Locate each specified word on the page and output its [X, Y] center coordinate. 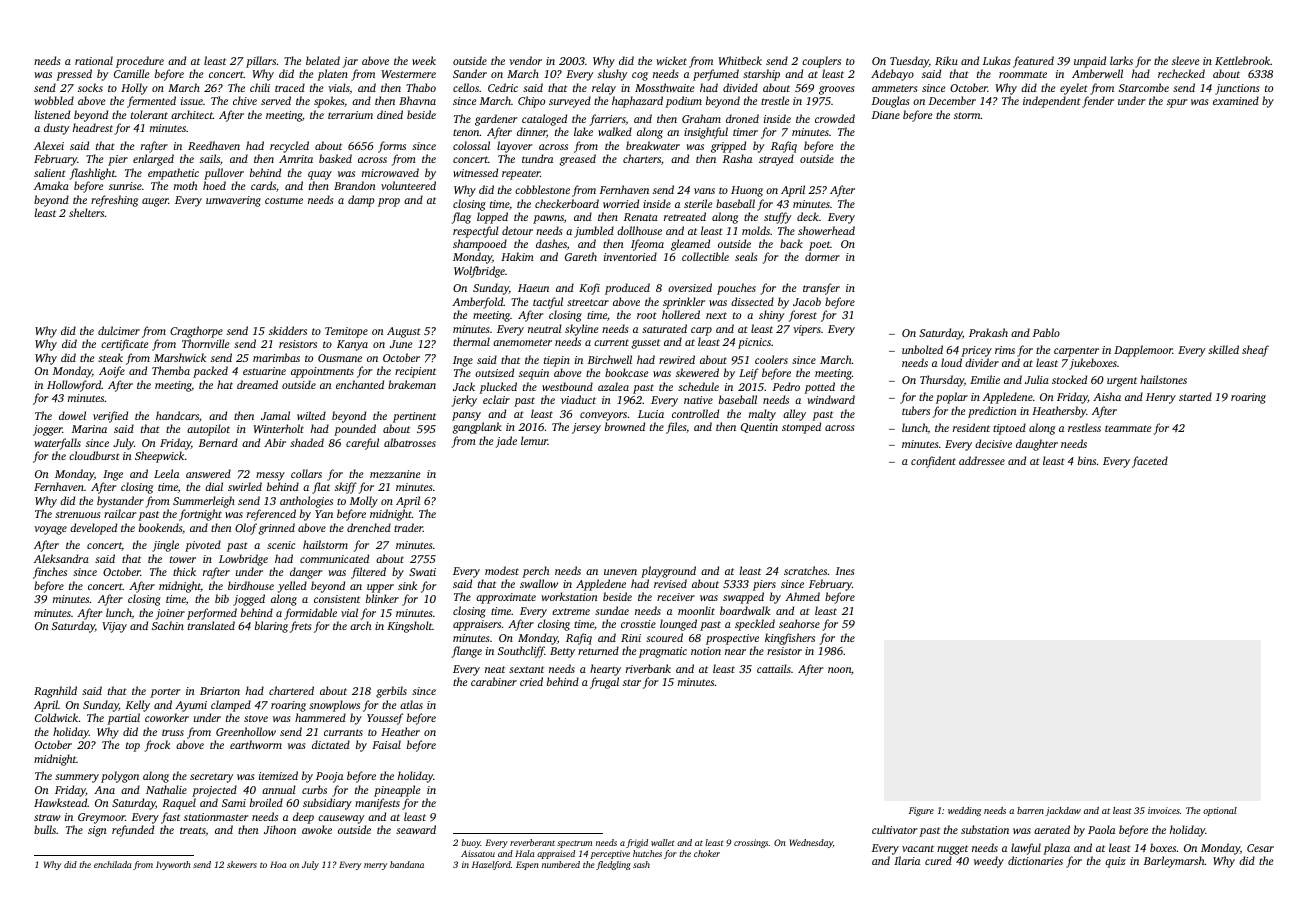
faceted [1150, 462]
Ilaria [907, 860]
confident [933, 462]
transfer [821, 289]
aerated [1052, 829]
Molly [364, 502]
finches [50, 573]
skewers [242, 864]
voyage [50, 530]
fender [1098, 102]
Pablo [1046, 332]
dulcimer [119, 330]
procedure [140, 62]
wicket [671, 60]
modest [502, 570]
